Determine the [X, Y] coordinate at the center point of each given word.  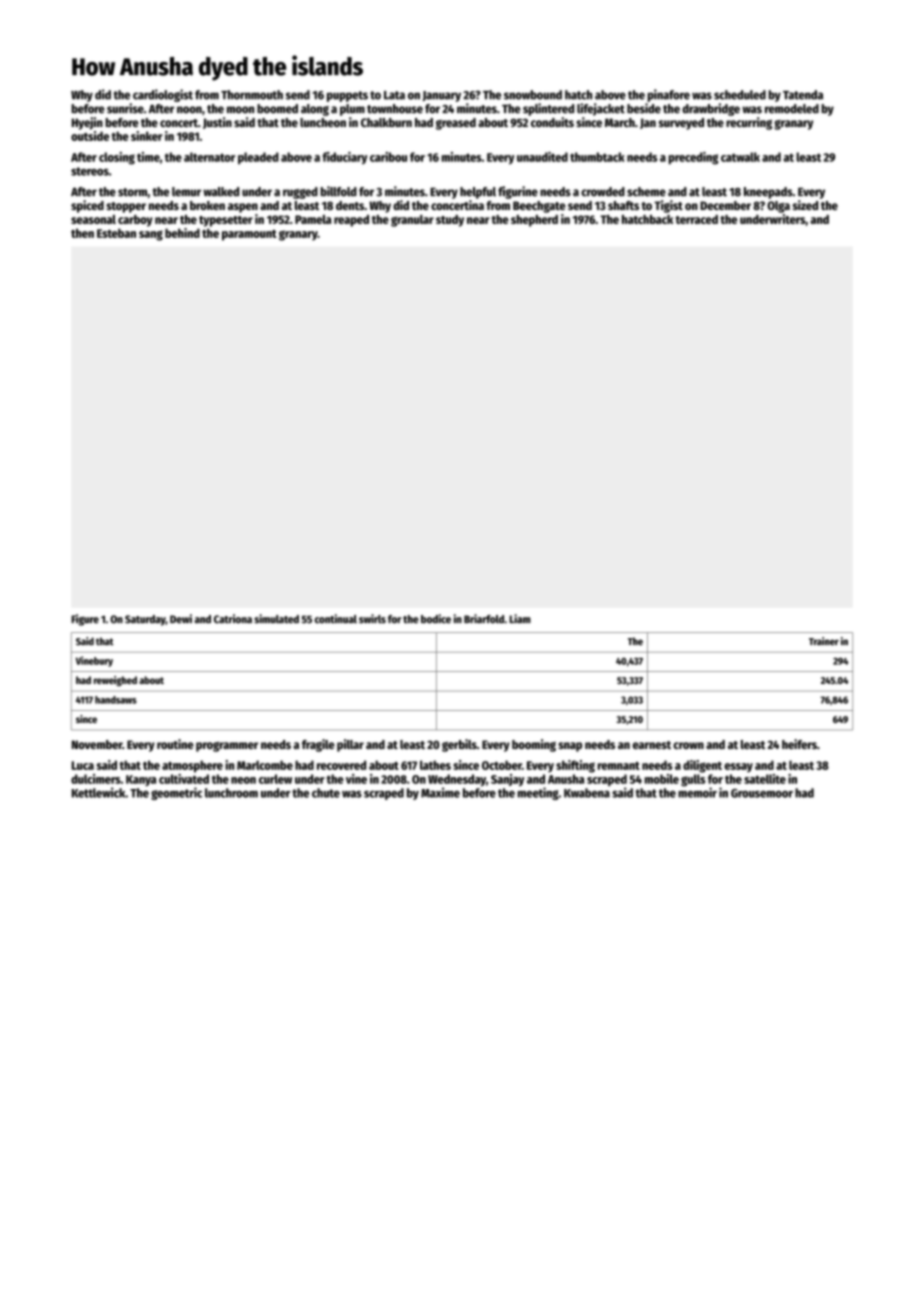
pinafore [669, 95]
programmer [227, 747]
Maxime [440, 792]
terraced [697, 219]
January [442, 96]
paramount [249, 235]
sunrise [125, 108]
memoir [697, 792]
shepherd [534, 221]
